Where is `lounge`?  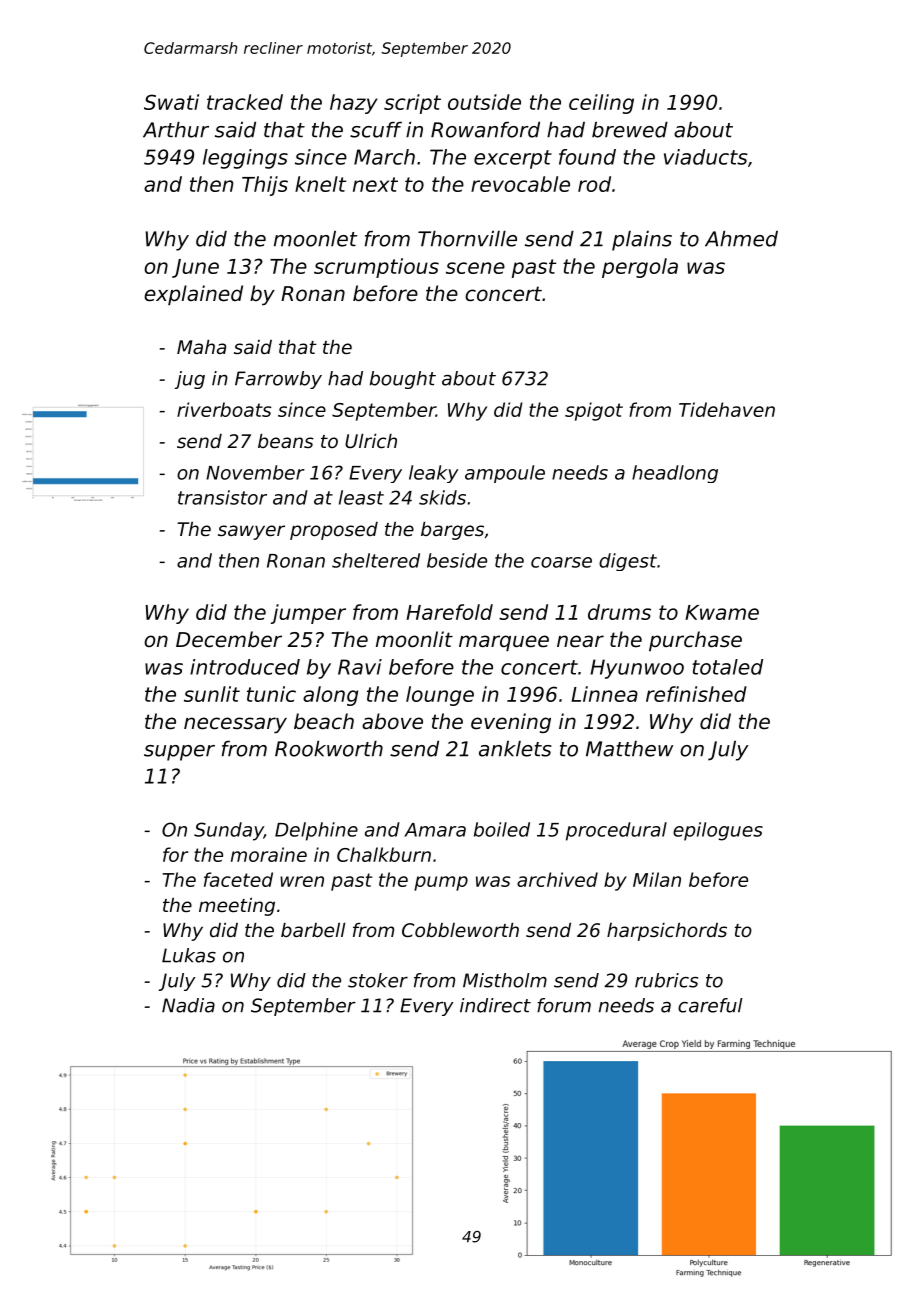 lounge is located at coordinates (440, 696).
